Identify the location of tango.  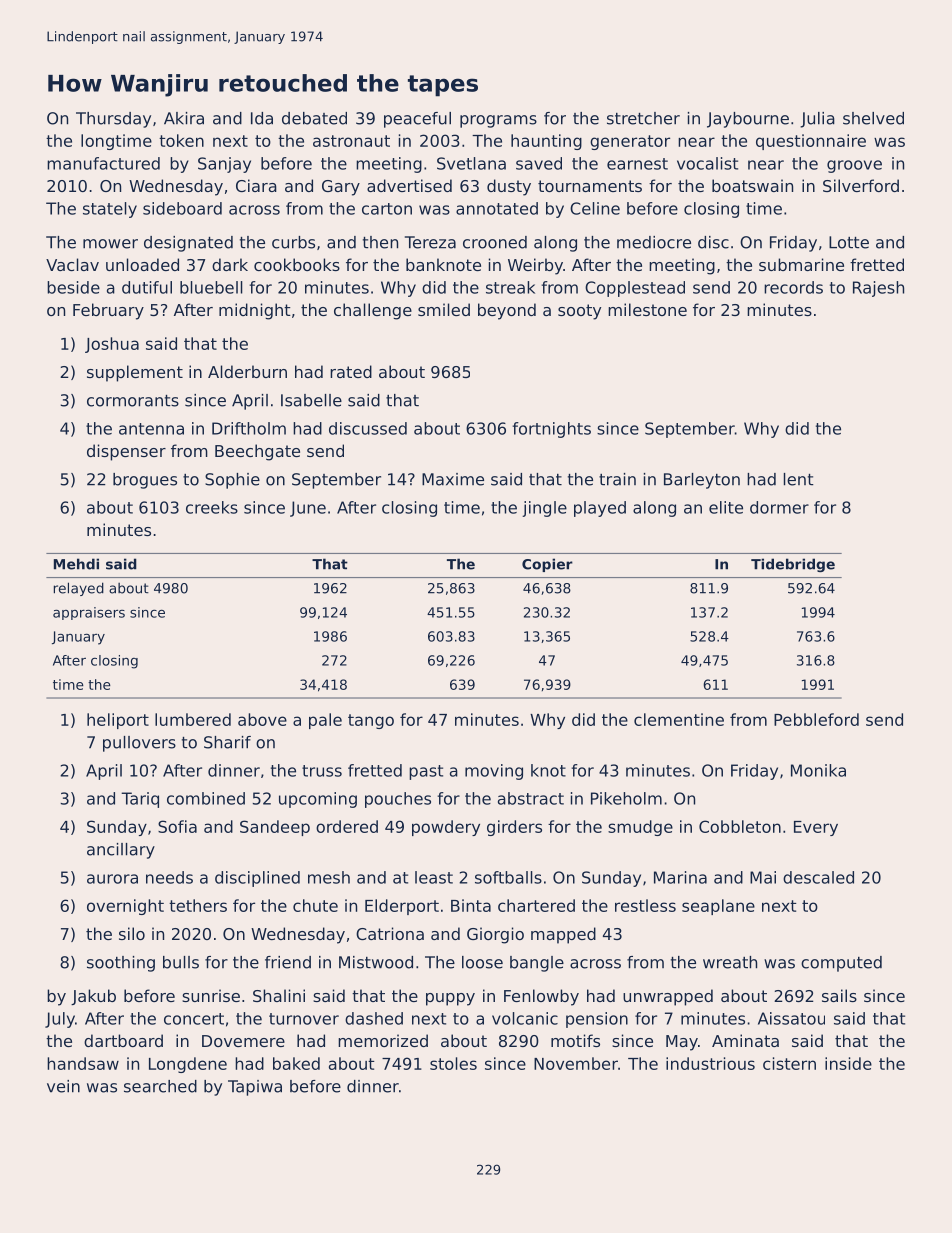
(371, 721).
